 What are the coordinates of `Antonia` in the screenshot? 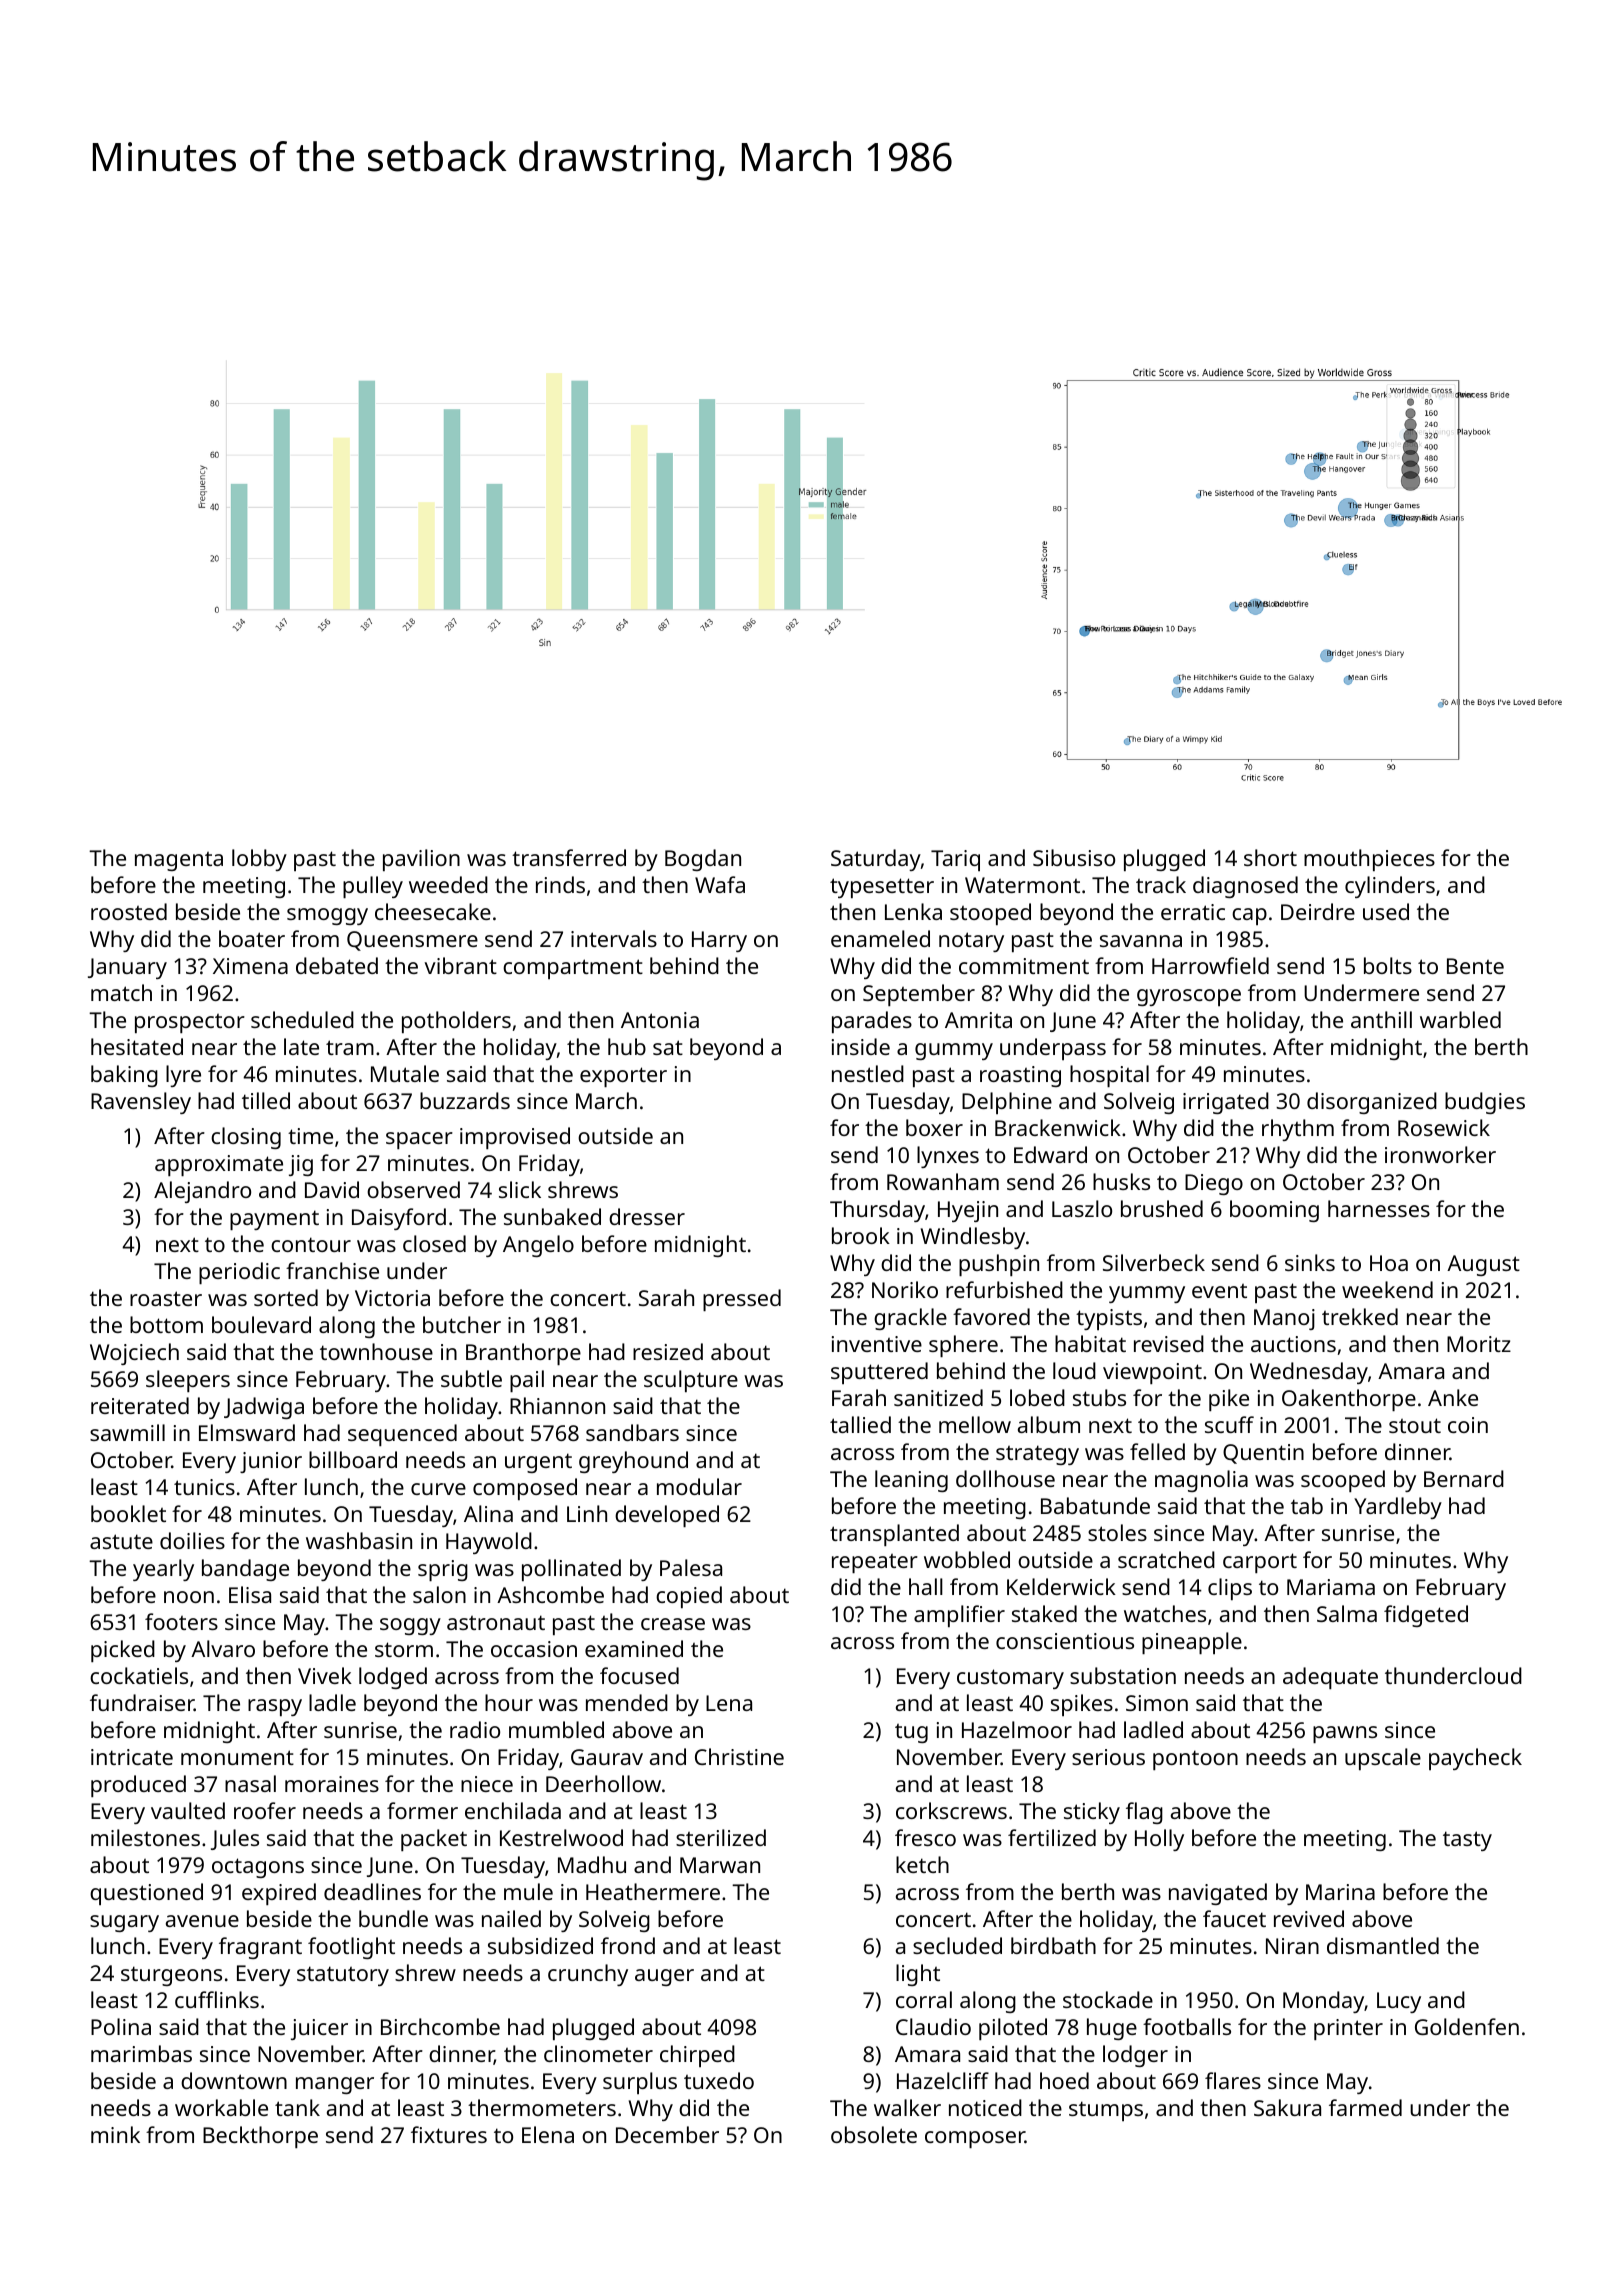 It's located at (660, 1020).
